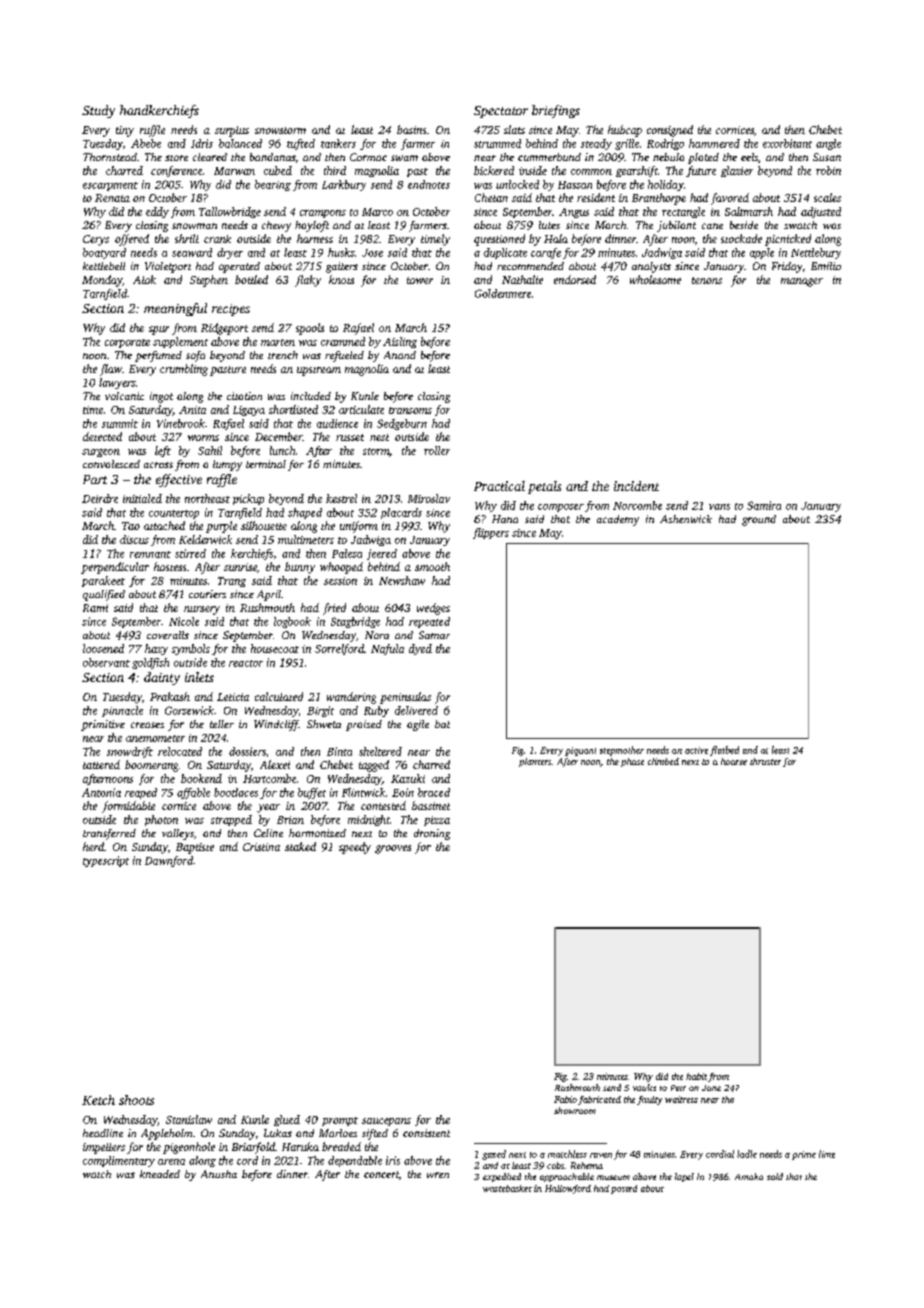 The height and width of the page is (1308, 924). What do you see at coordinates (169, 861) in the page?
I see `Dawnford` at bounding box center [169, 861].
